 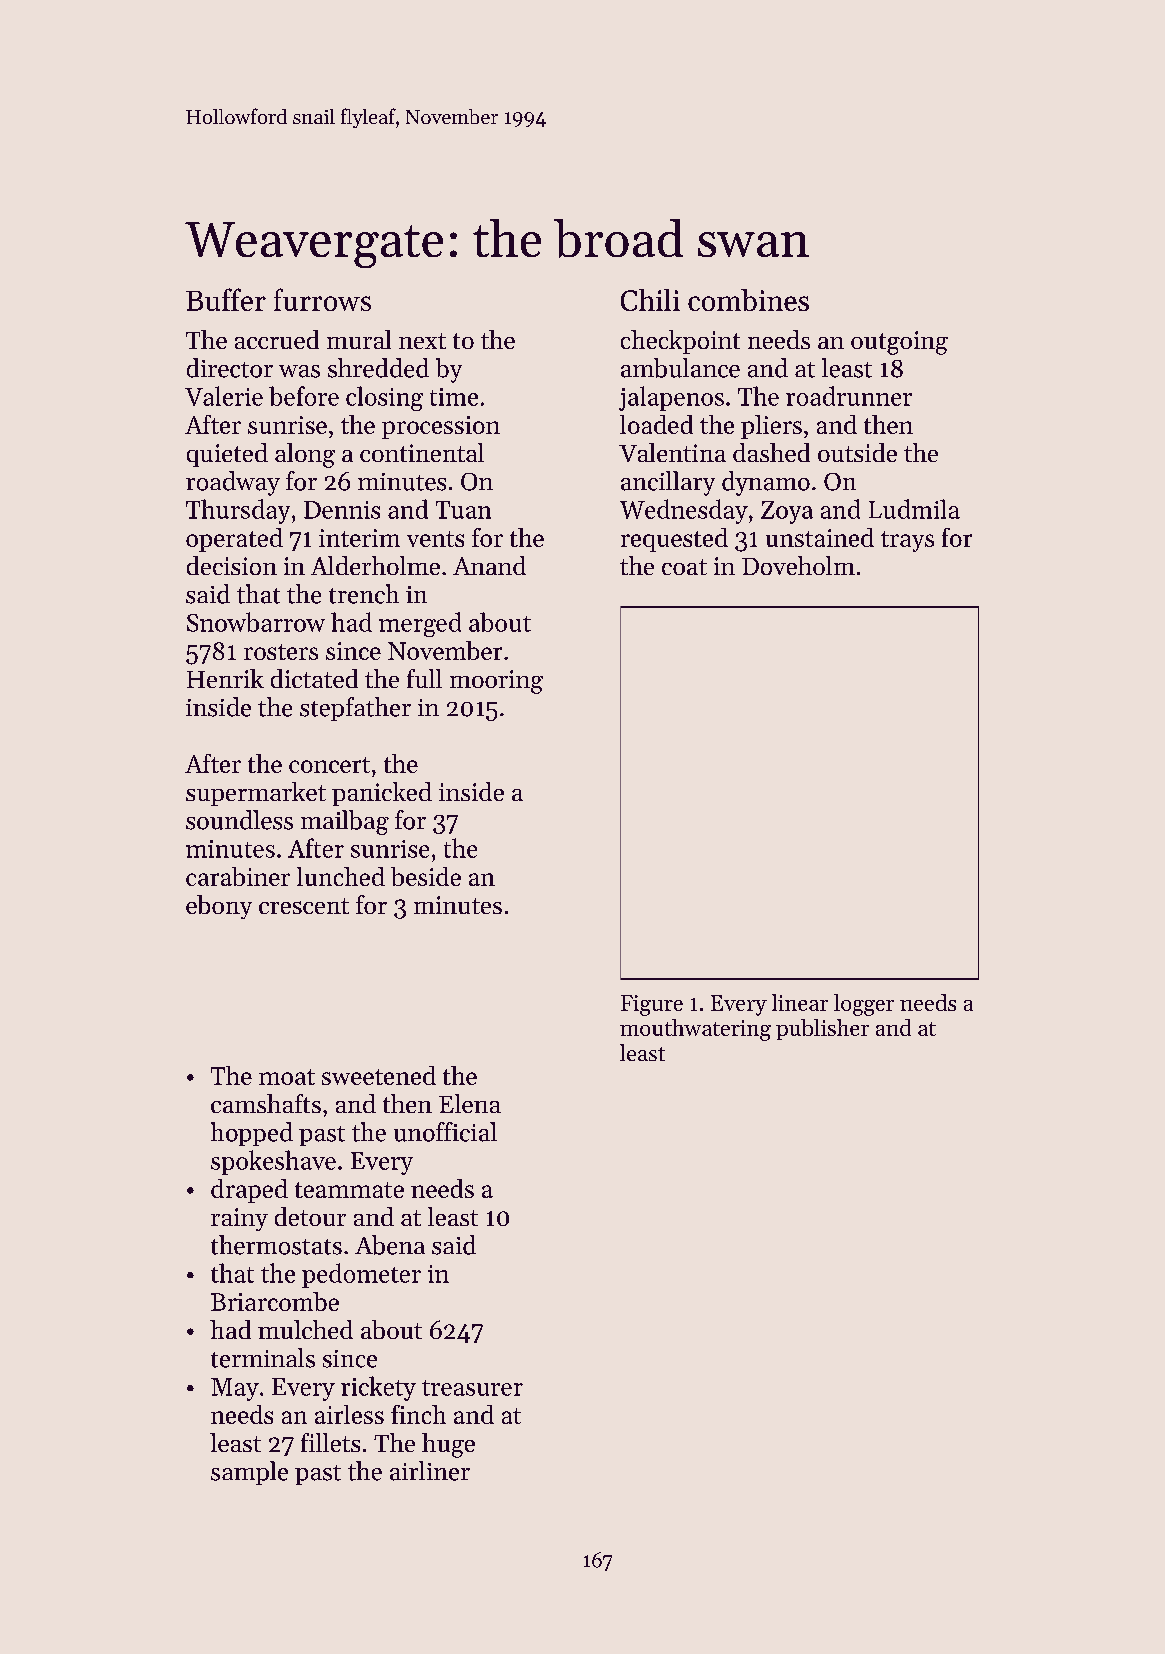 I want to click on outside, so click(x=857, y=452).
